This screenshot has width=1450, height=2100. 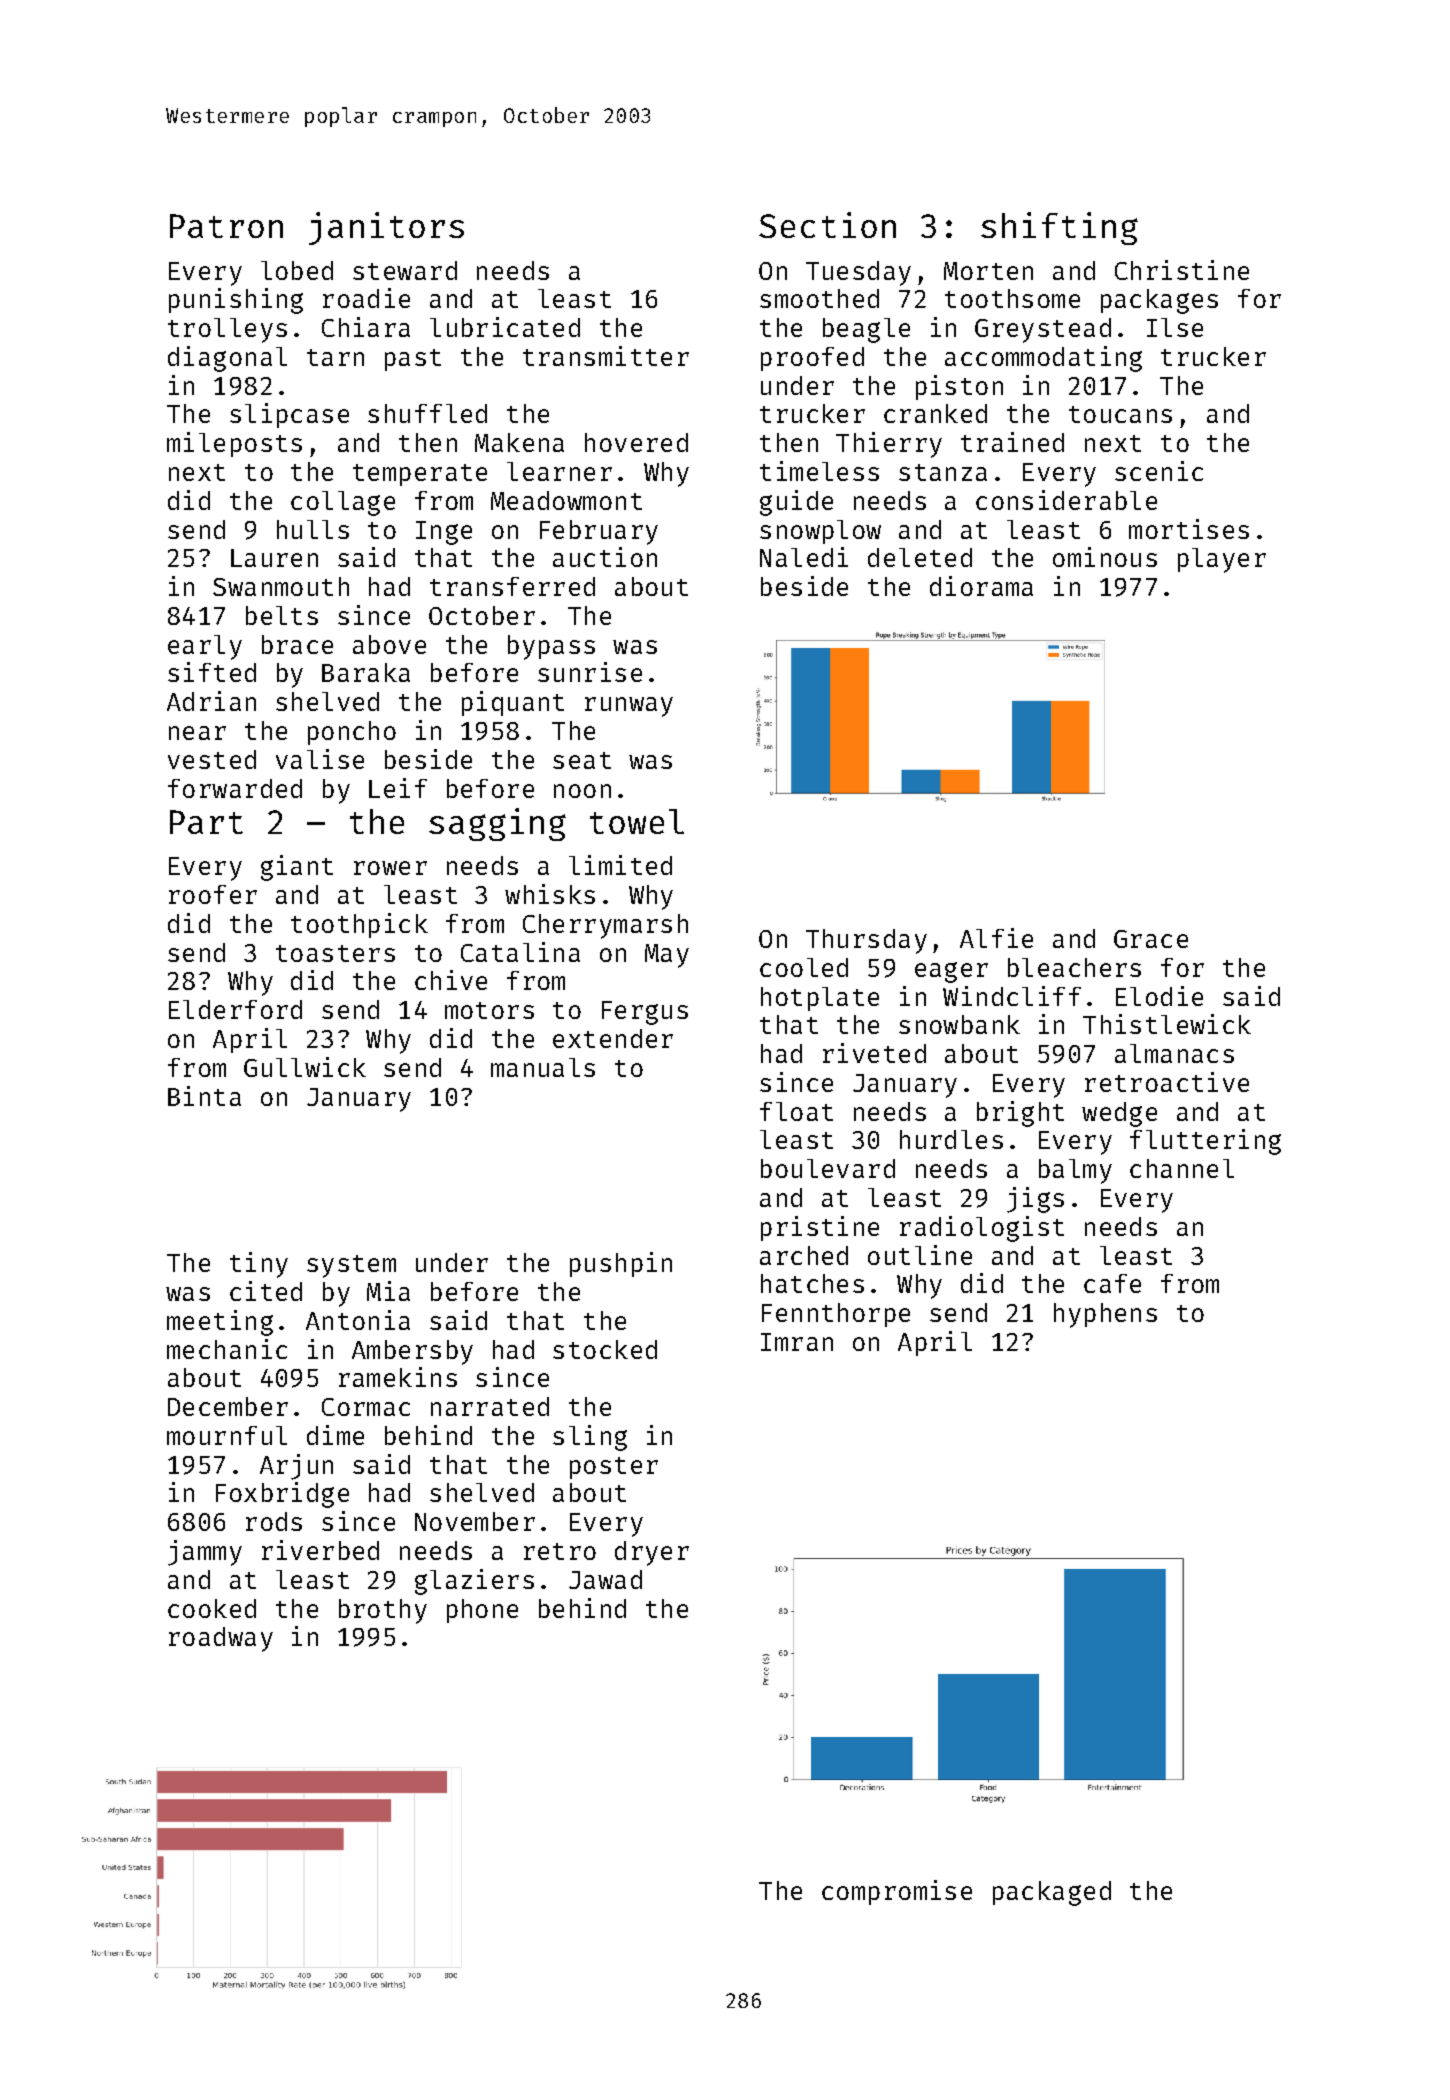 What do you see at coordinates (221, 1639) in the screenshot?
I see `roadway` at bounding box center [221, 1639].
